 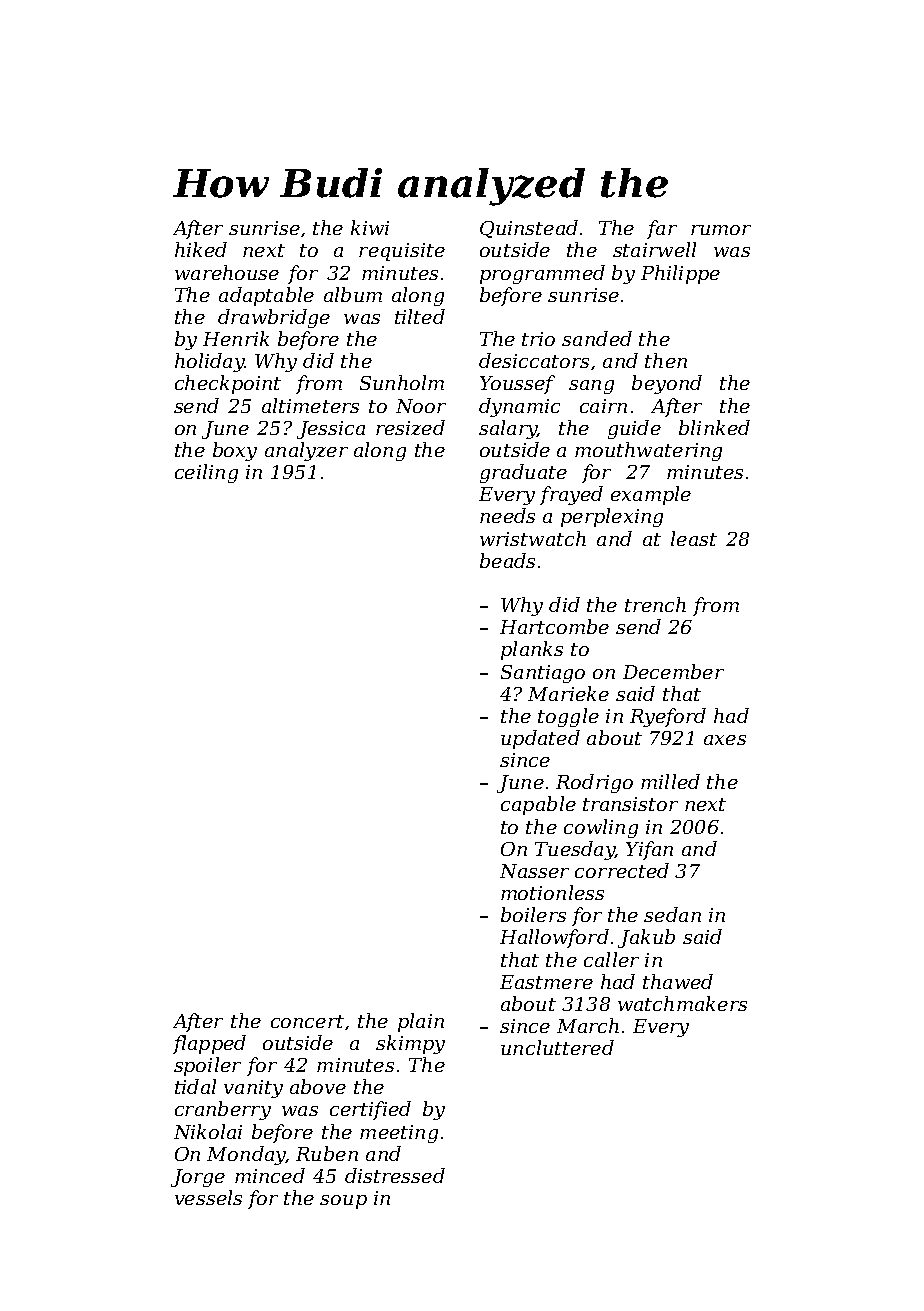 I want to click on Philippe, so click(x=680, y=274).
